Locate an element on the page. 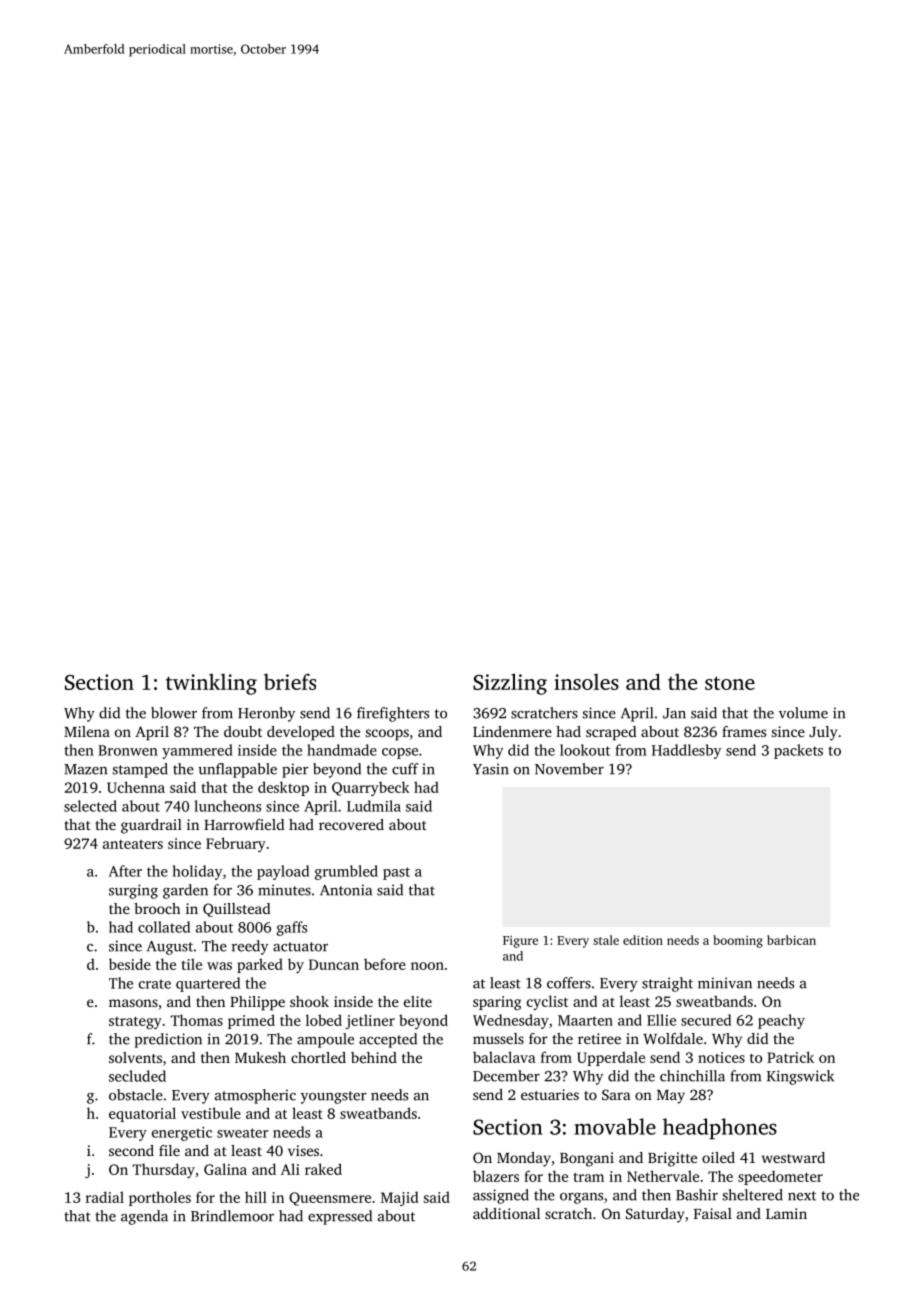 The image size is (924, 1308). accepted is located at coordinates (388, 1040).
